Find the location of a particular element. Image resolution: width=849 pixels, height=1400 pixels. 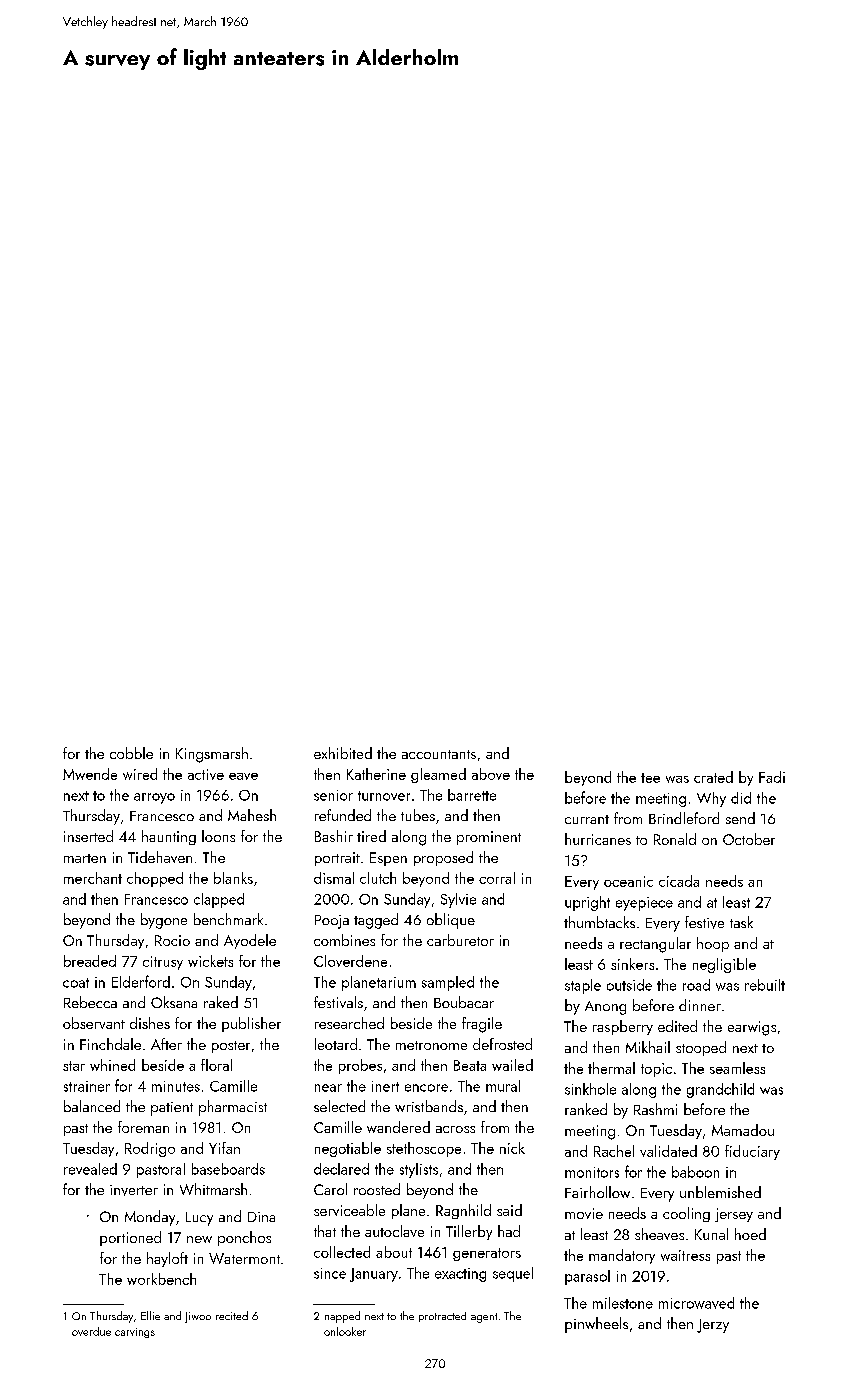

cobble is located at coordinates (131, 753).
